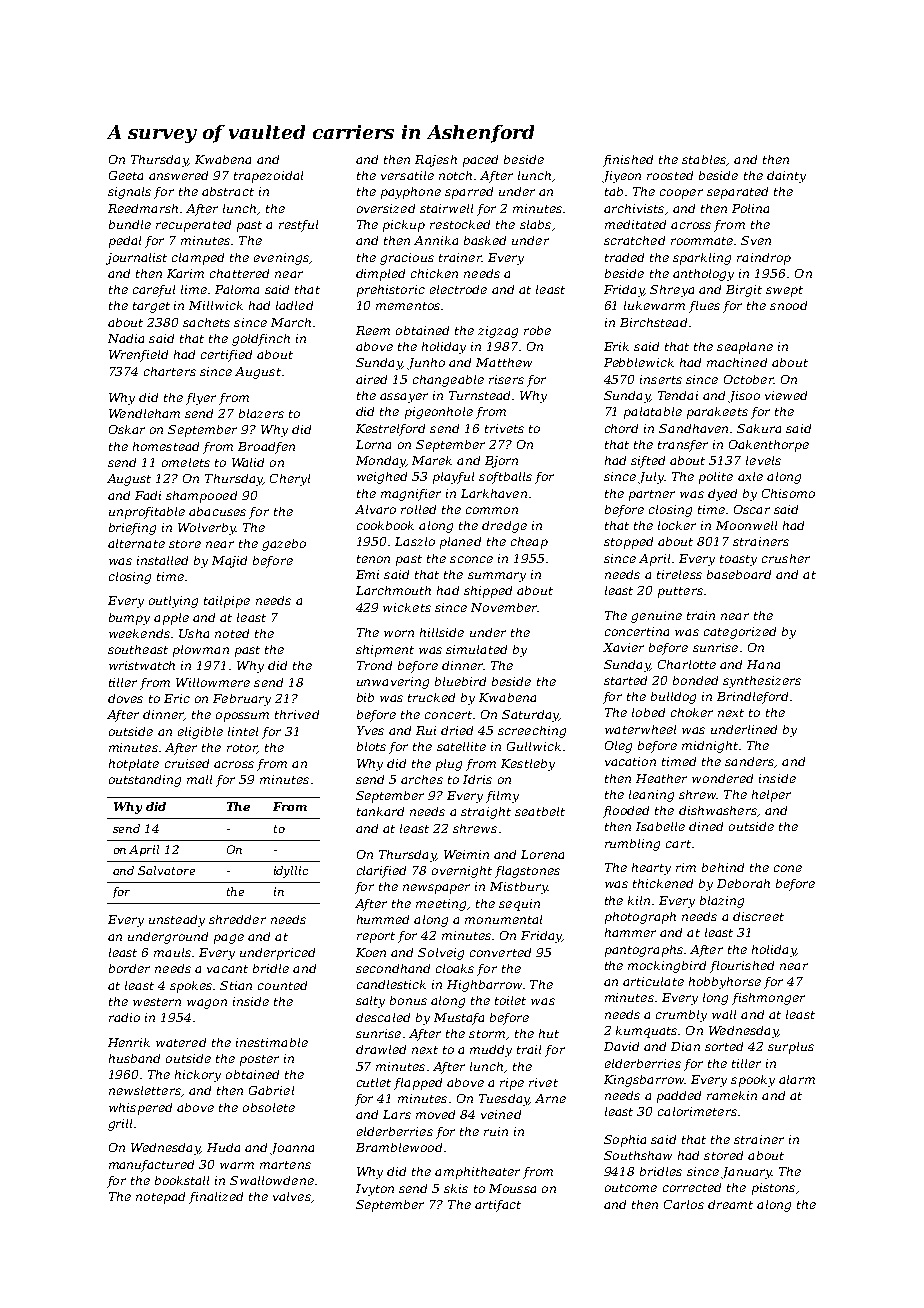  Describe the element at coordinates (129, 968) in the page. I see `border` at that location.
